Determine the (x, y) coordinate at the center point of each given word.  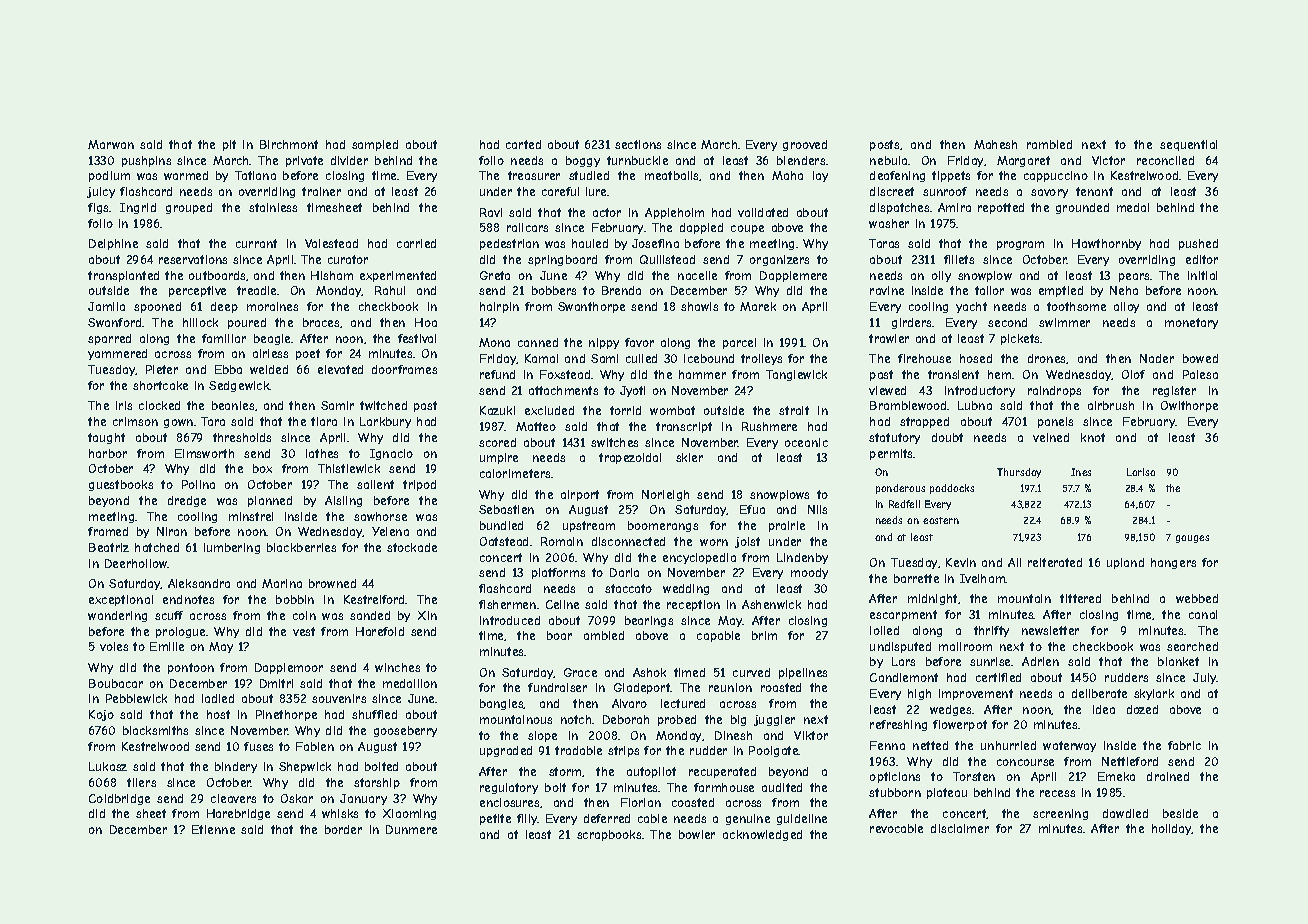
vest (304, 631)
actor (607, 212)
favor (639, 342)
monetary (1191, 323)
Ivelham (983, 578)
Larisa (1141, 472)
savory (1049, 193)
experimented (398, 276)
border (343, 829)
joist (747, 542)
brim (764, 635)
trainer (321, 191)
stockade (412, 547)
